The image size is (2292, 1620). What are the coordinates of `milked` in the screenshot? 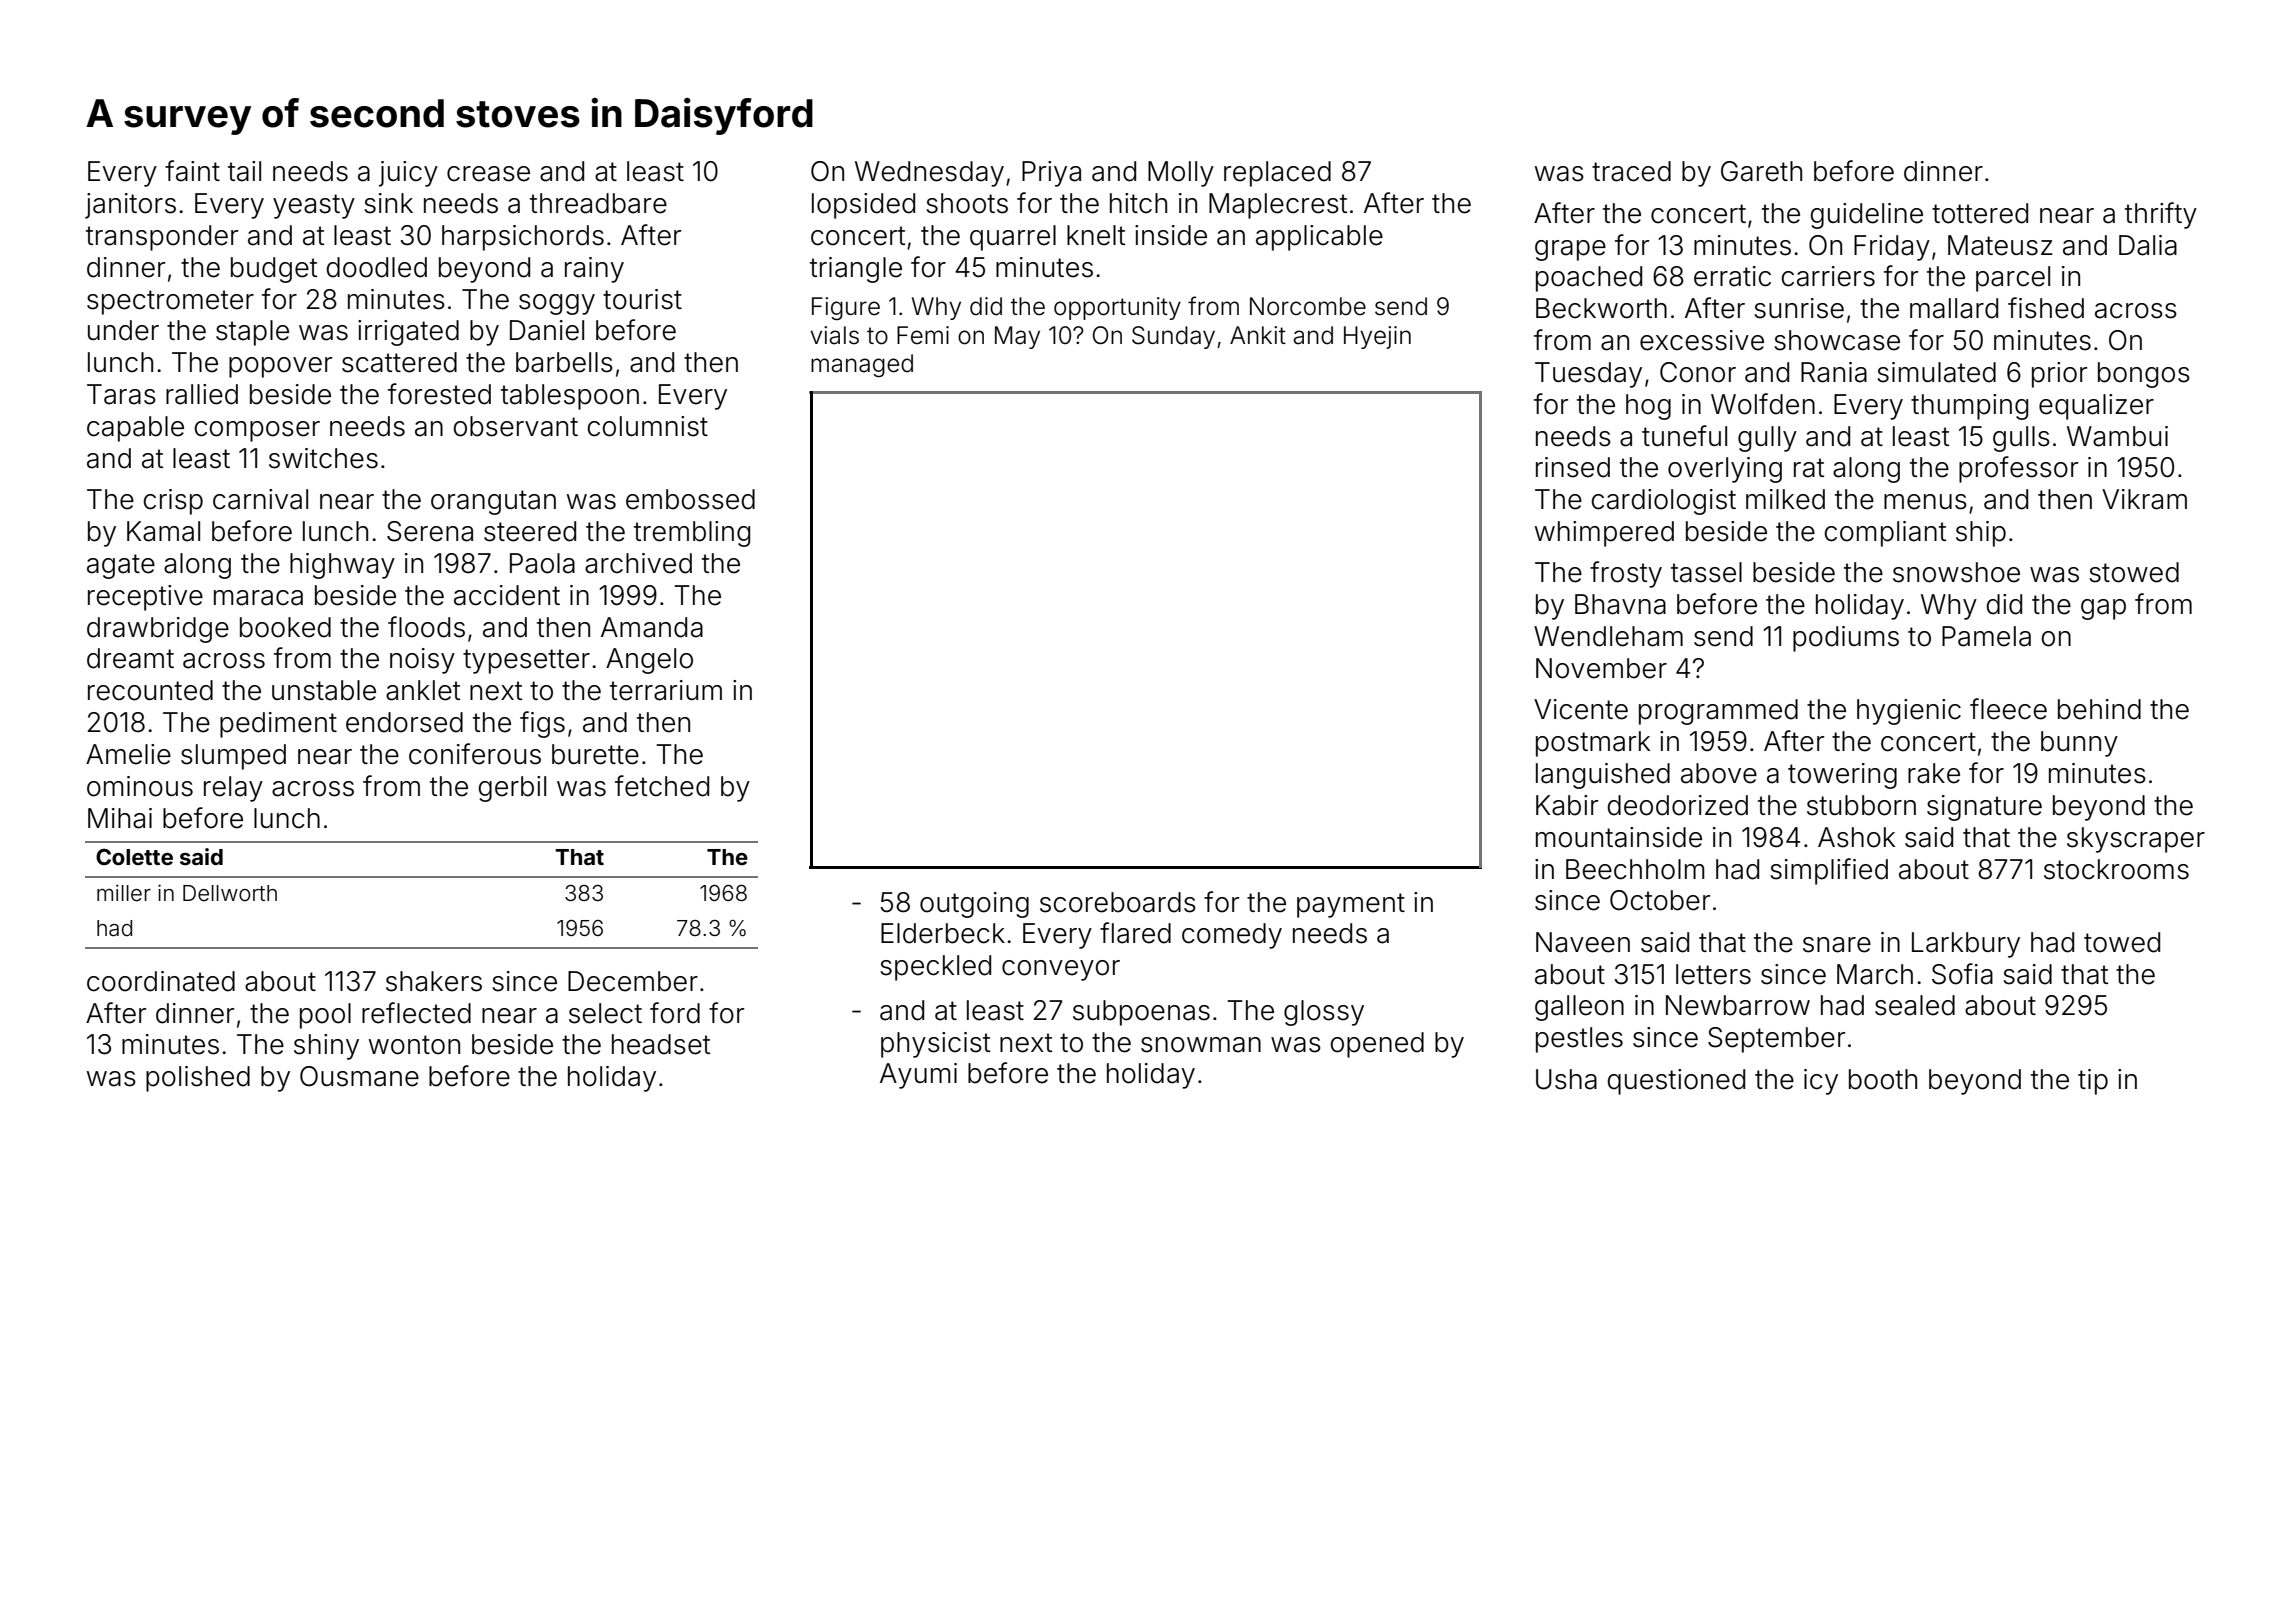 It's located at (1785, 499).
